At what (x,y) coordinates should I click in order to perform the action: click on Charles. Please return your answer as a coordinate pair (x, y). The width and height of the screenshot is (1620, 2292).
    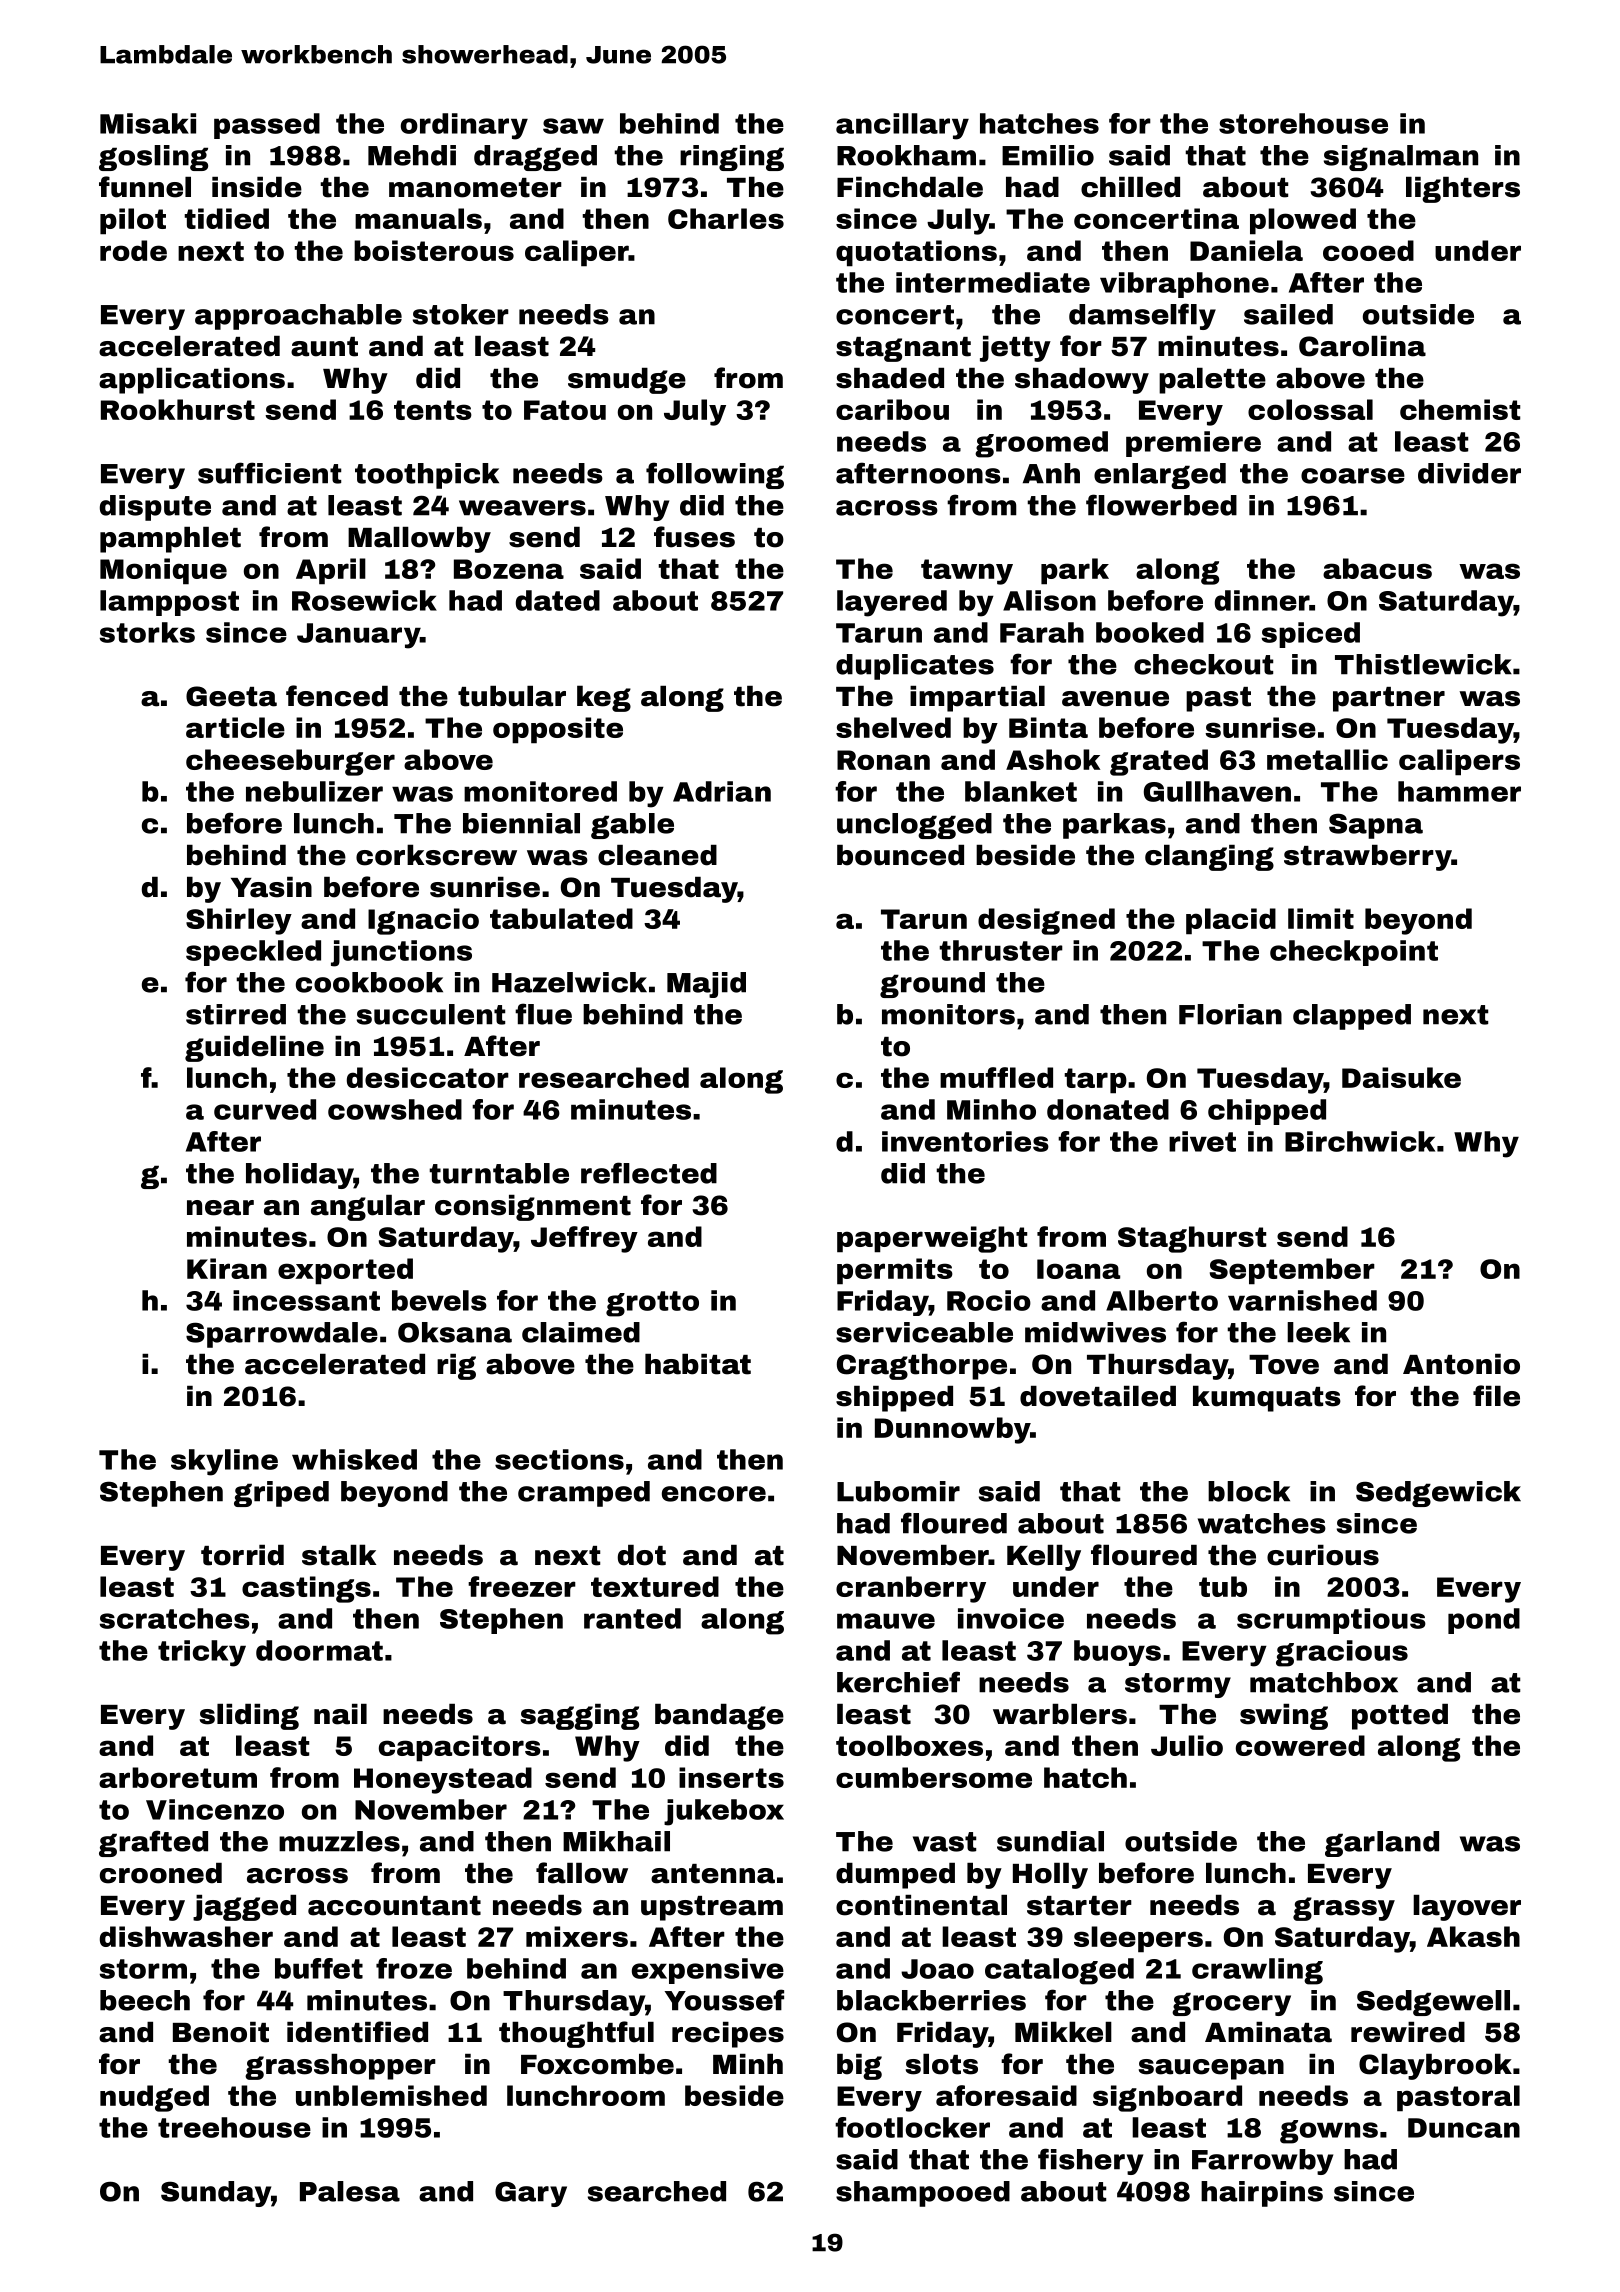
    Looking at the image, I should click on (726, 218).
